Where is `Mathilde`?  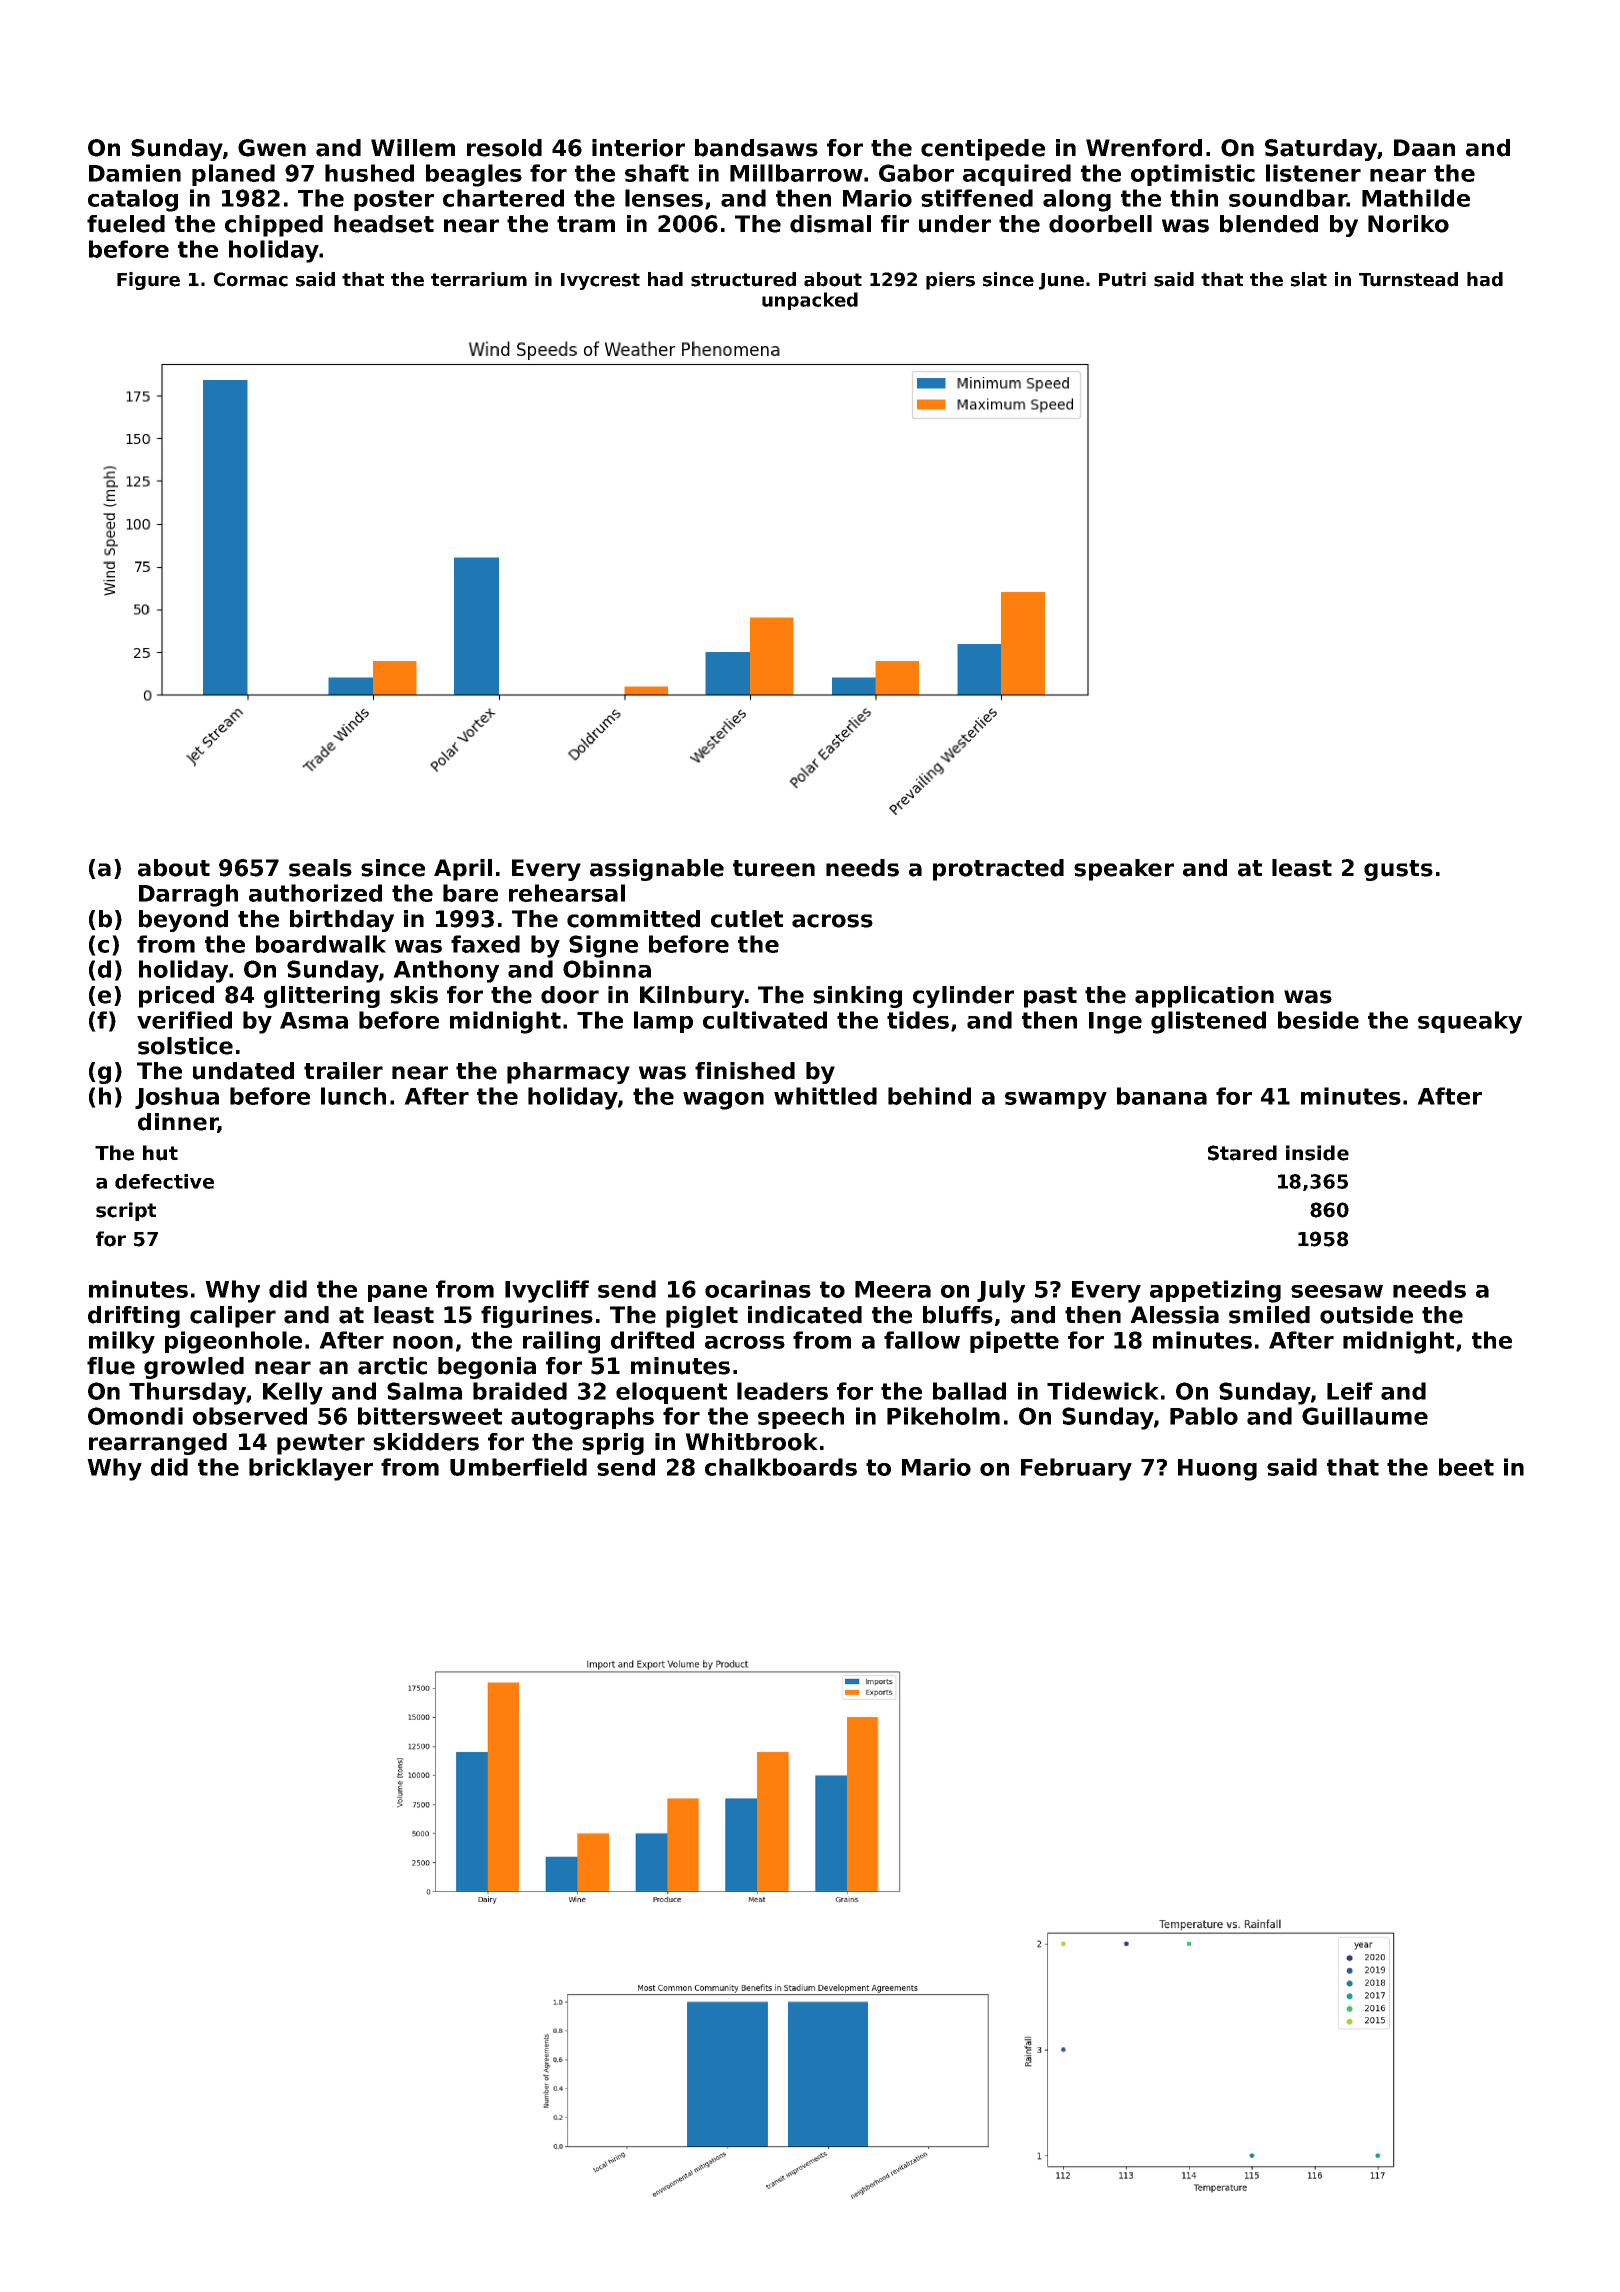 Mathilde is located at coordinates (1416, 198).
